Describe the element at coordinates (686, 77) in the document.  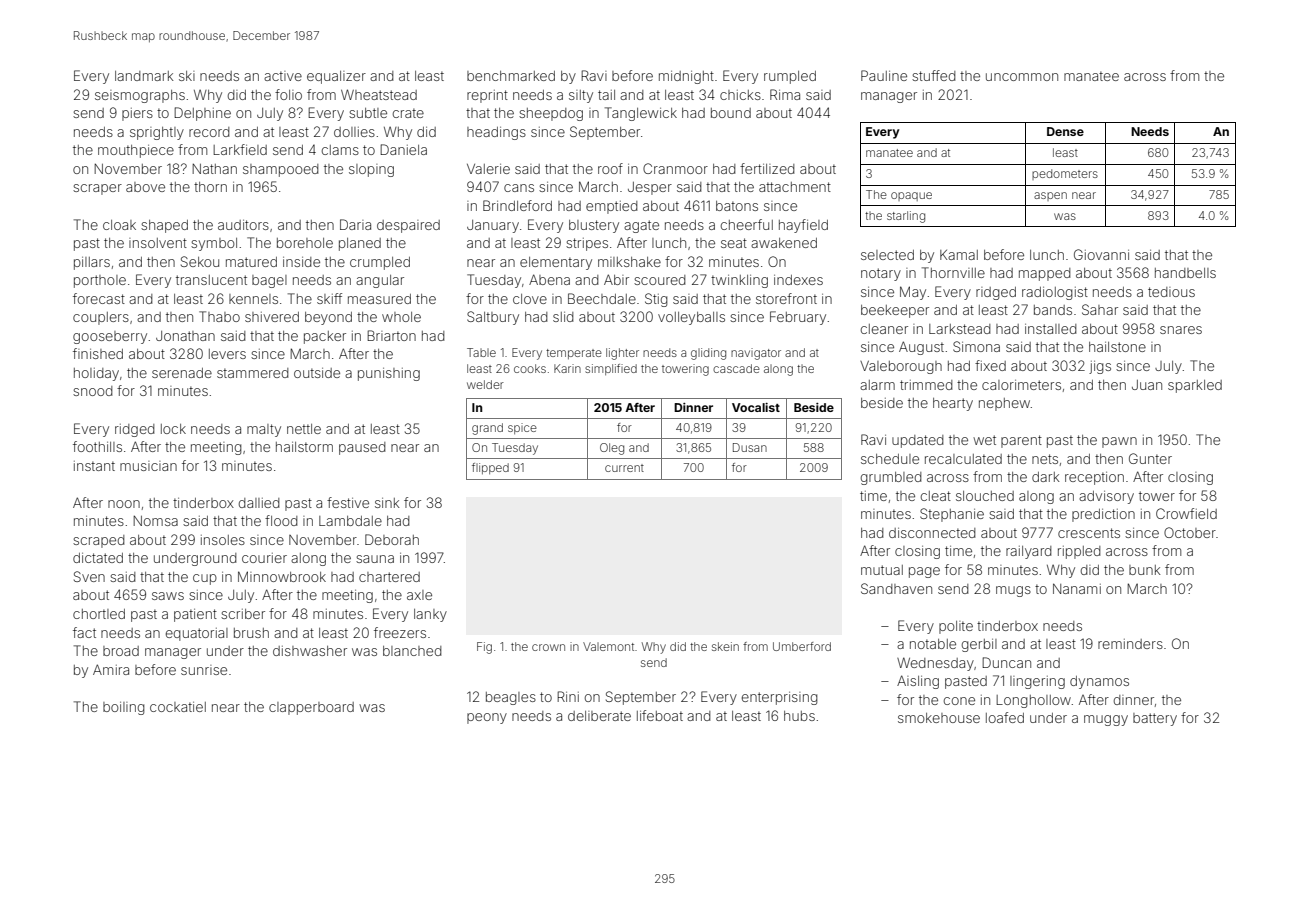
I see `midnight` at that location.
